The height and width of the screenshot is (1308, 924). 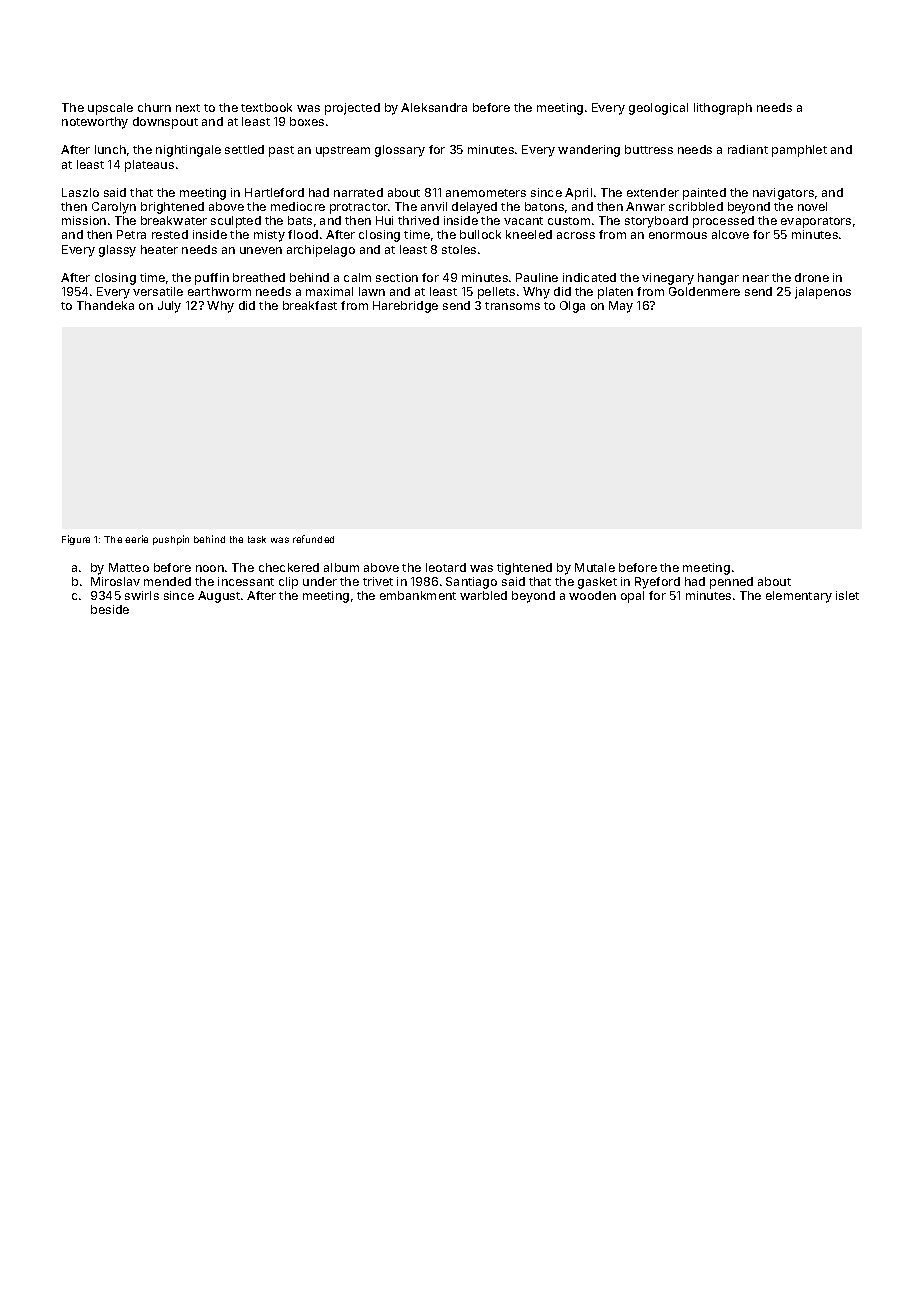 What do you see at coordinates (723, 109) in the screenshot?
I see `lithograph` at bounding box center [723, 109].
